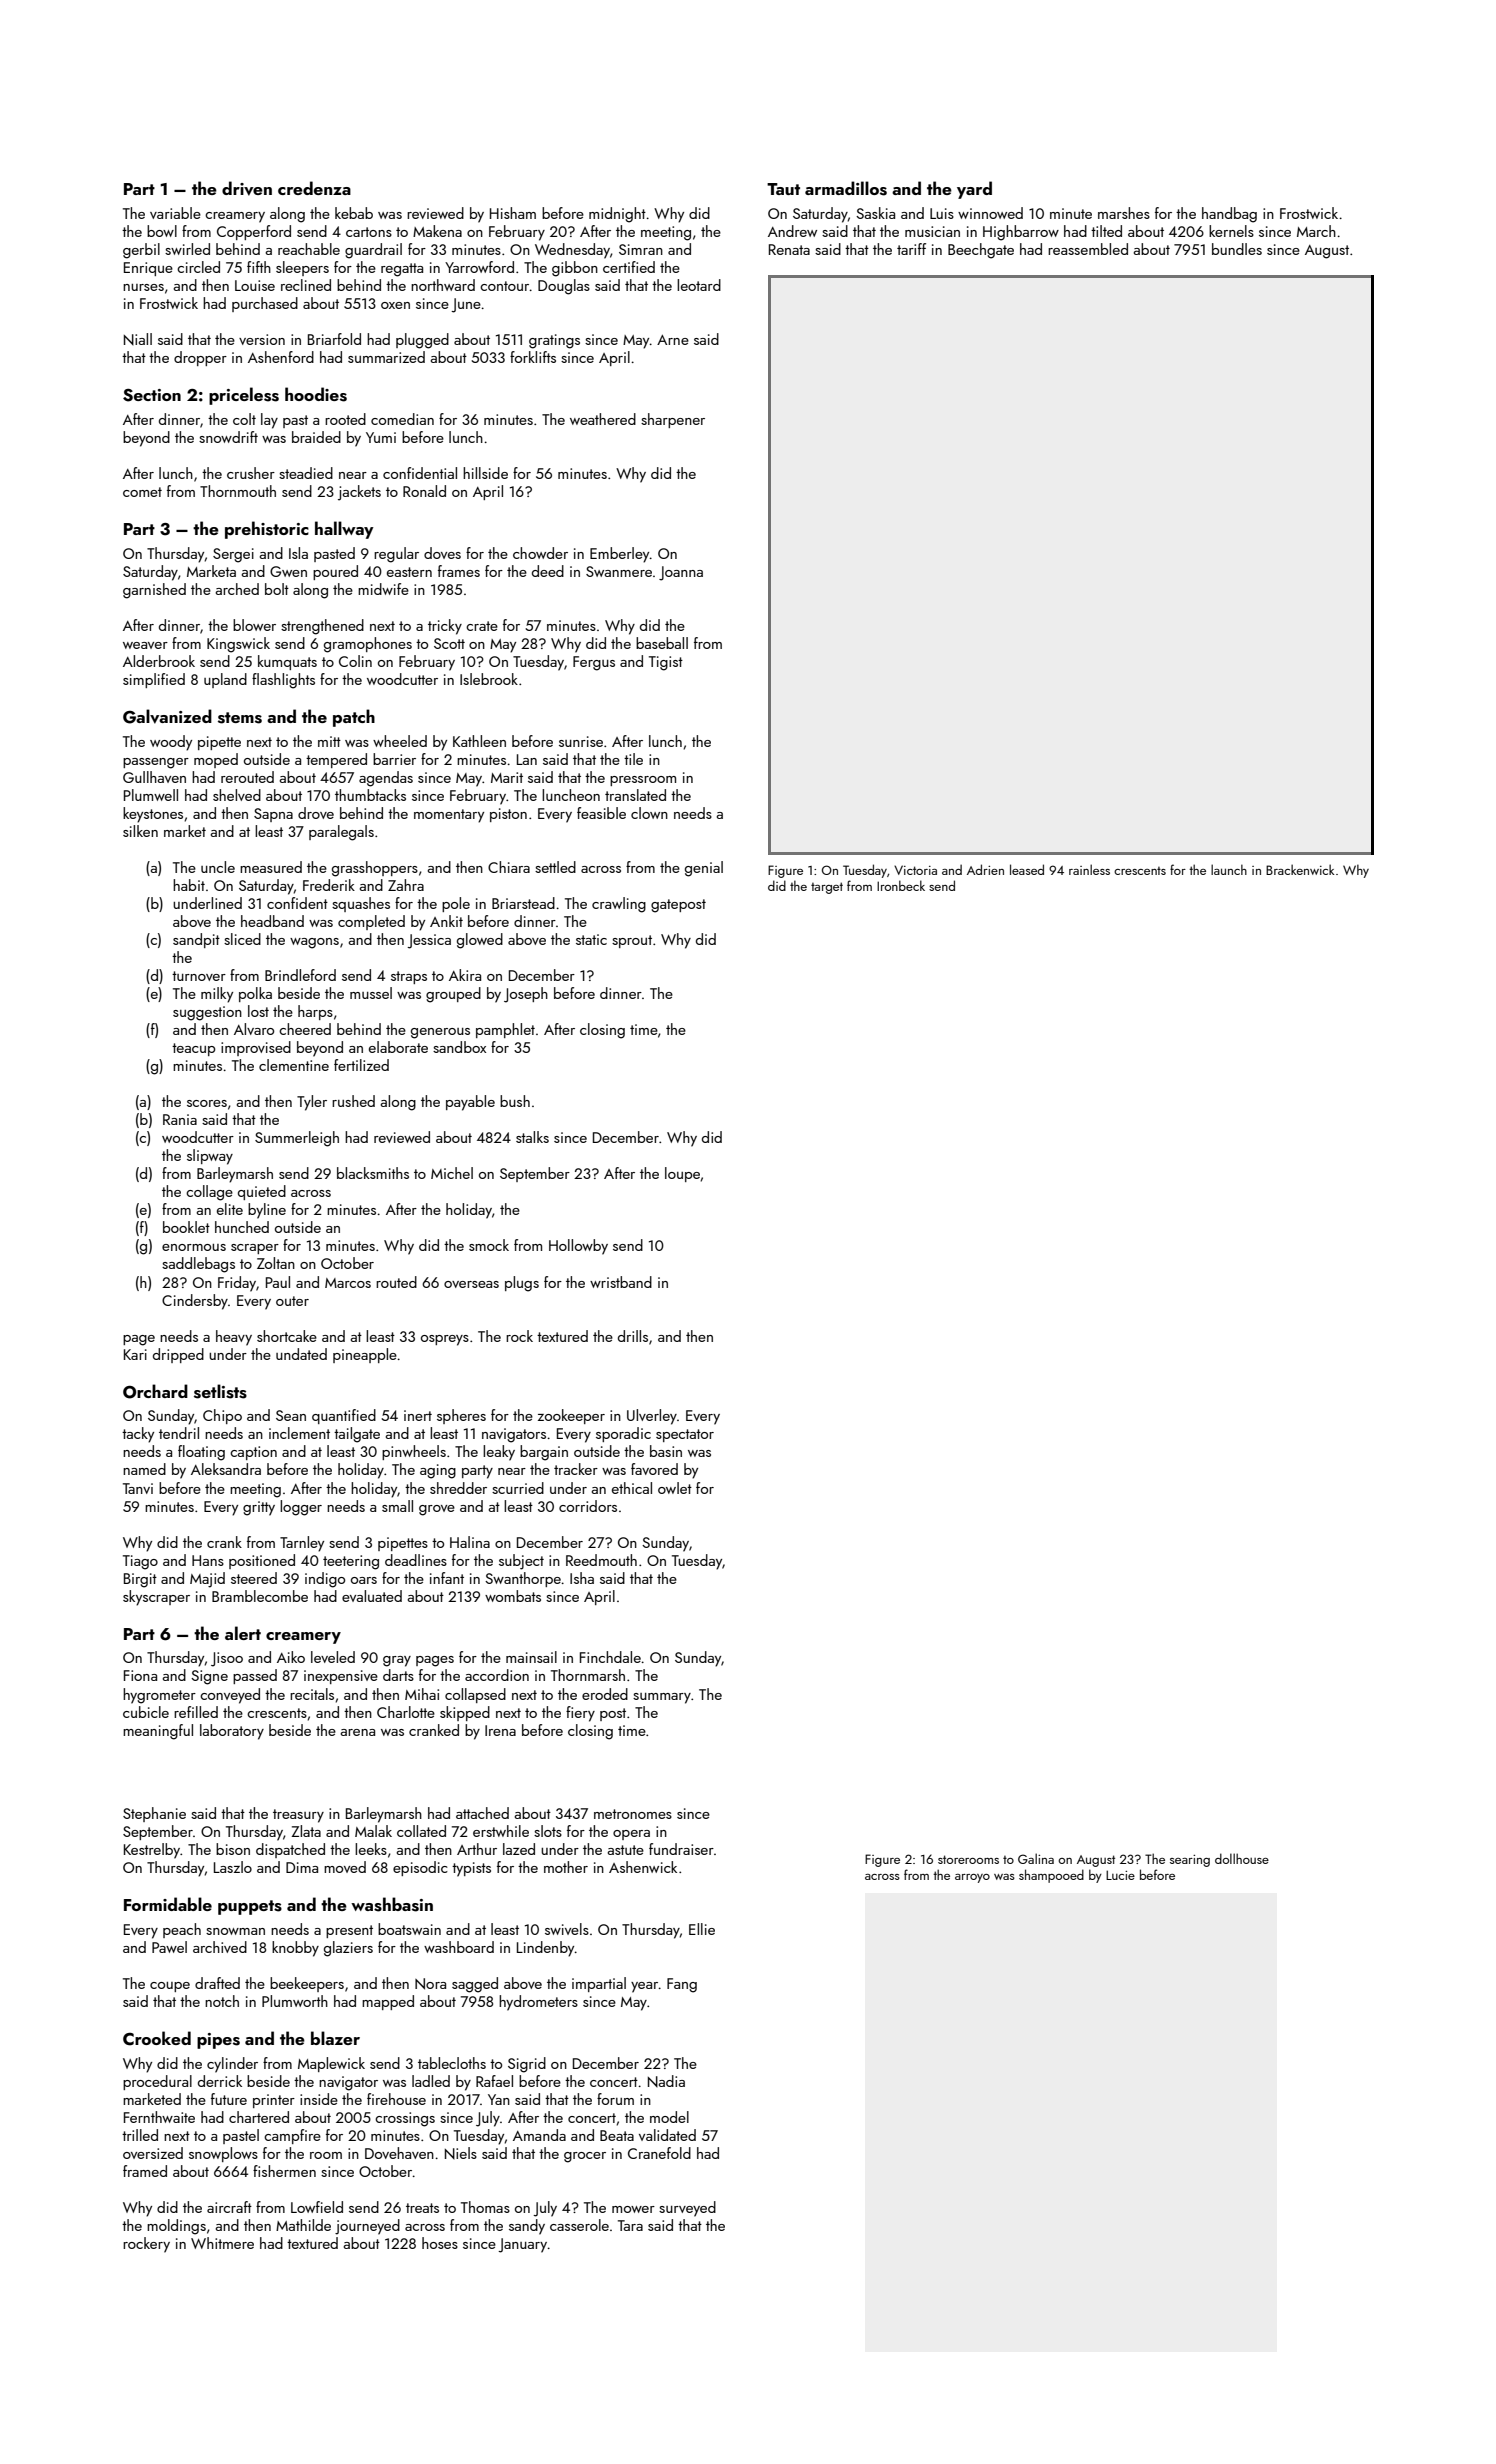 This image has height=2464, width=1496. I want to click on searing, so click(1190, 1861).
